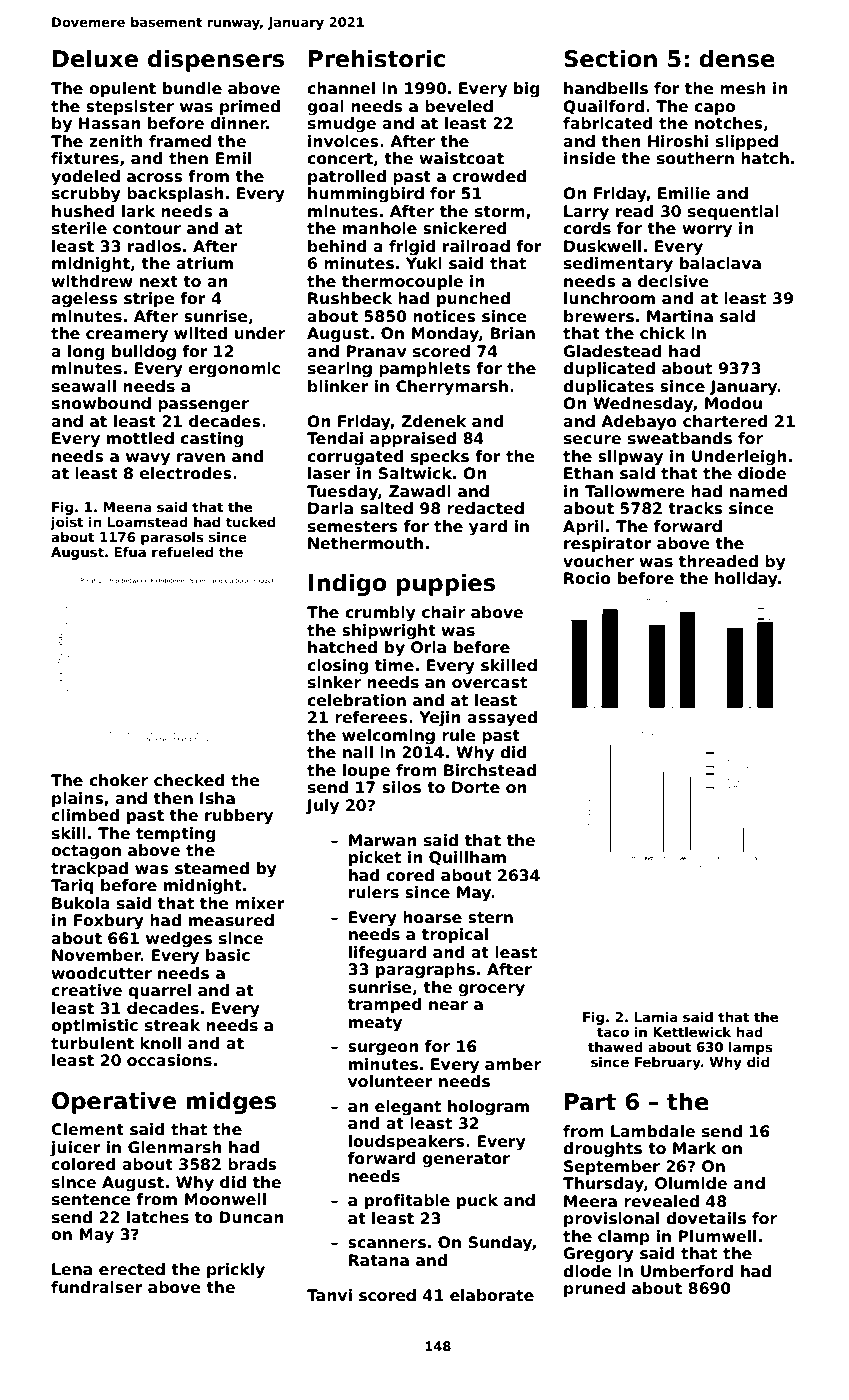 The width and height of the screenshot is (849, 1400). What do you see at coordinates (588, 473) in the screenshot?
I see `Ethan` at bounding box center [588, 473].
